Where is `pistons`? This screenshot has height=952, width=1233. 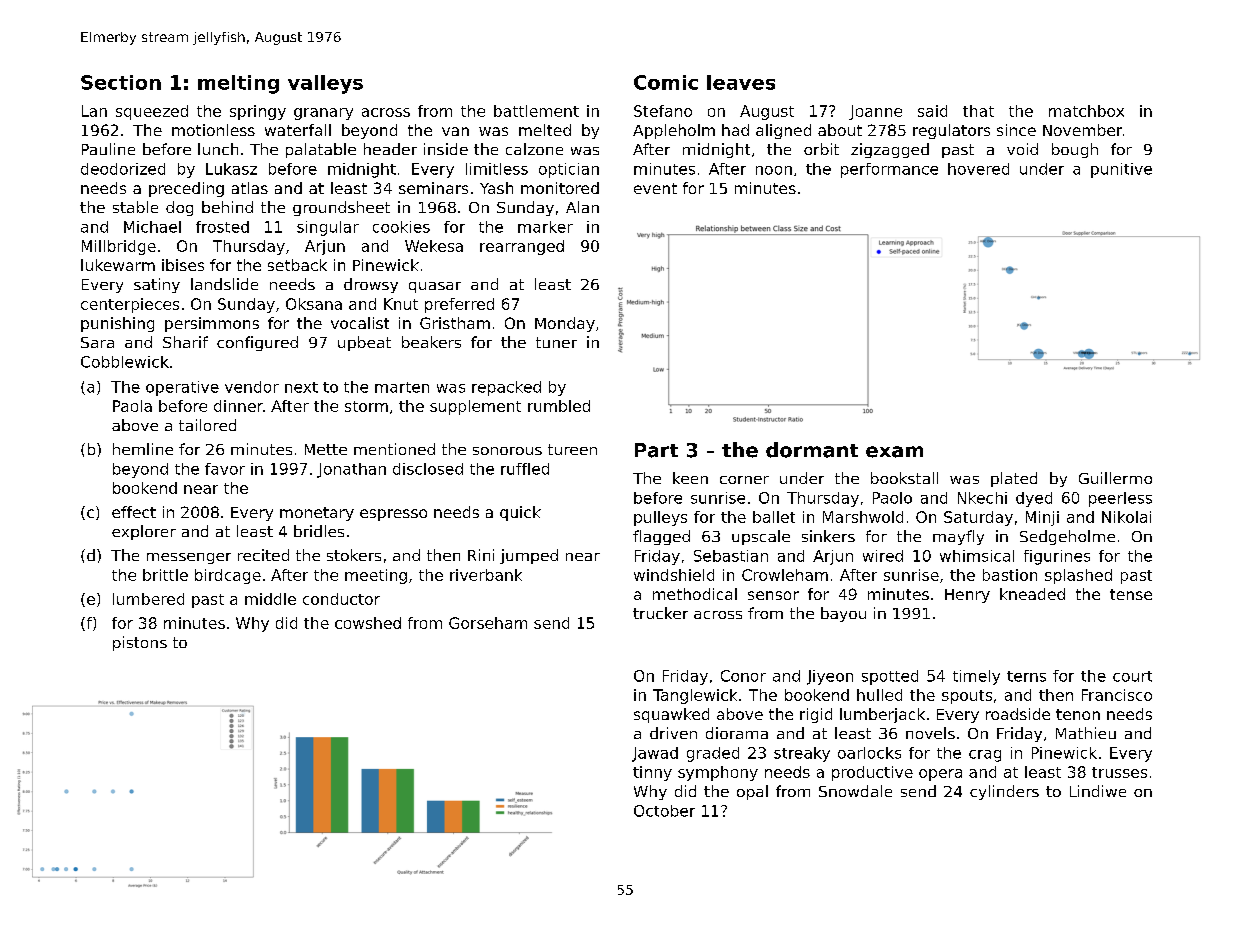
pistons is located at coordinates (140, 643).
